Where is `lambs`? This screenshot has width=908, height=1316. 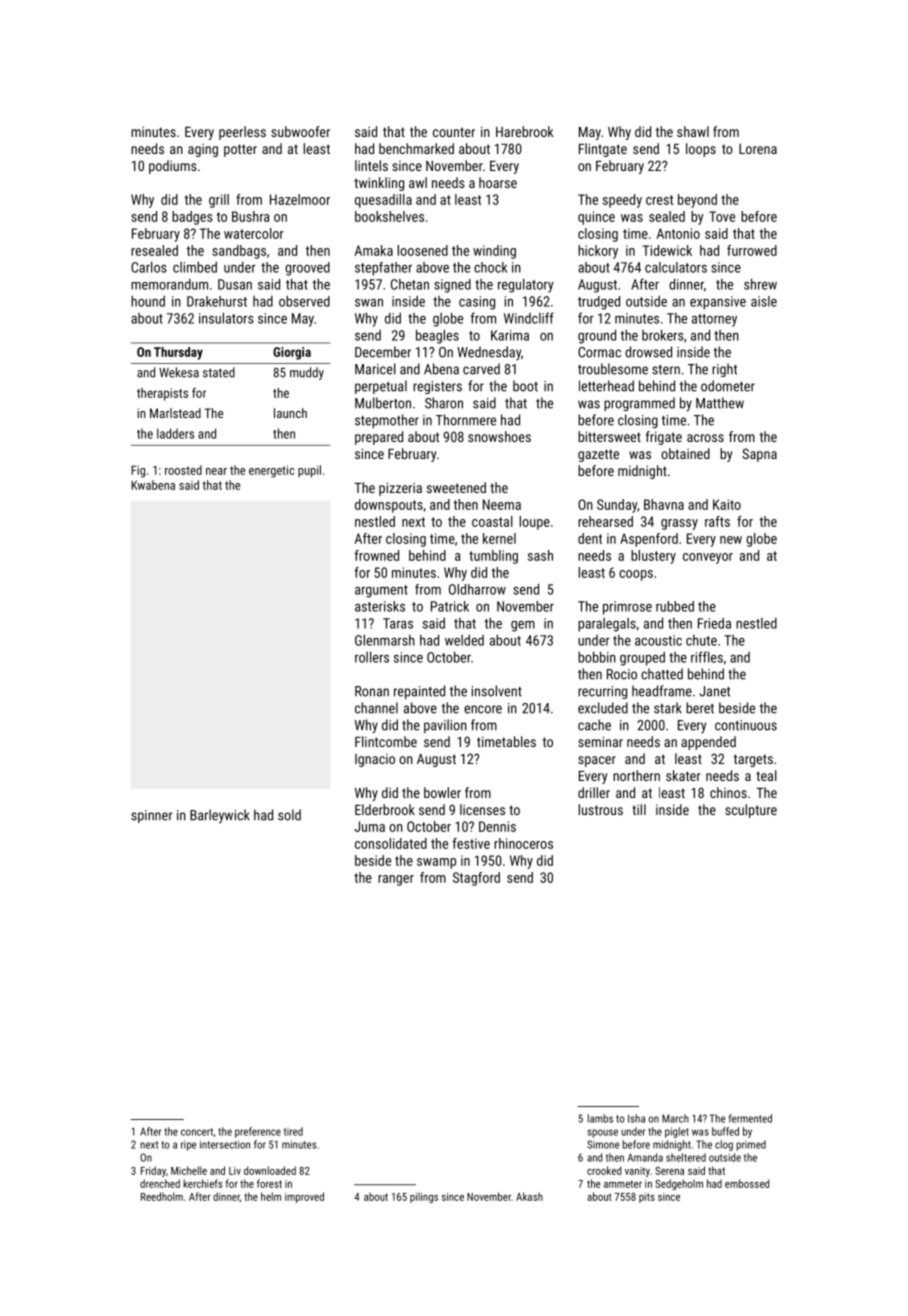
lambs is located at coordinates (600, 1118).
